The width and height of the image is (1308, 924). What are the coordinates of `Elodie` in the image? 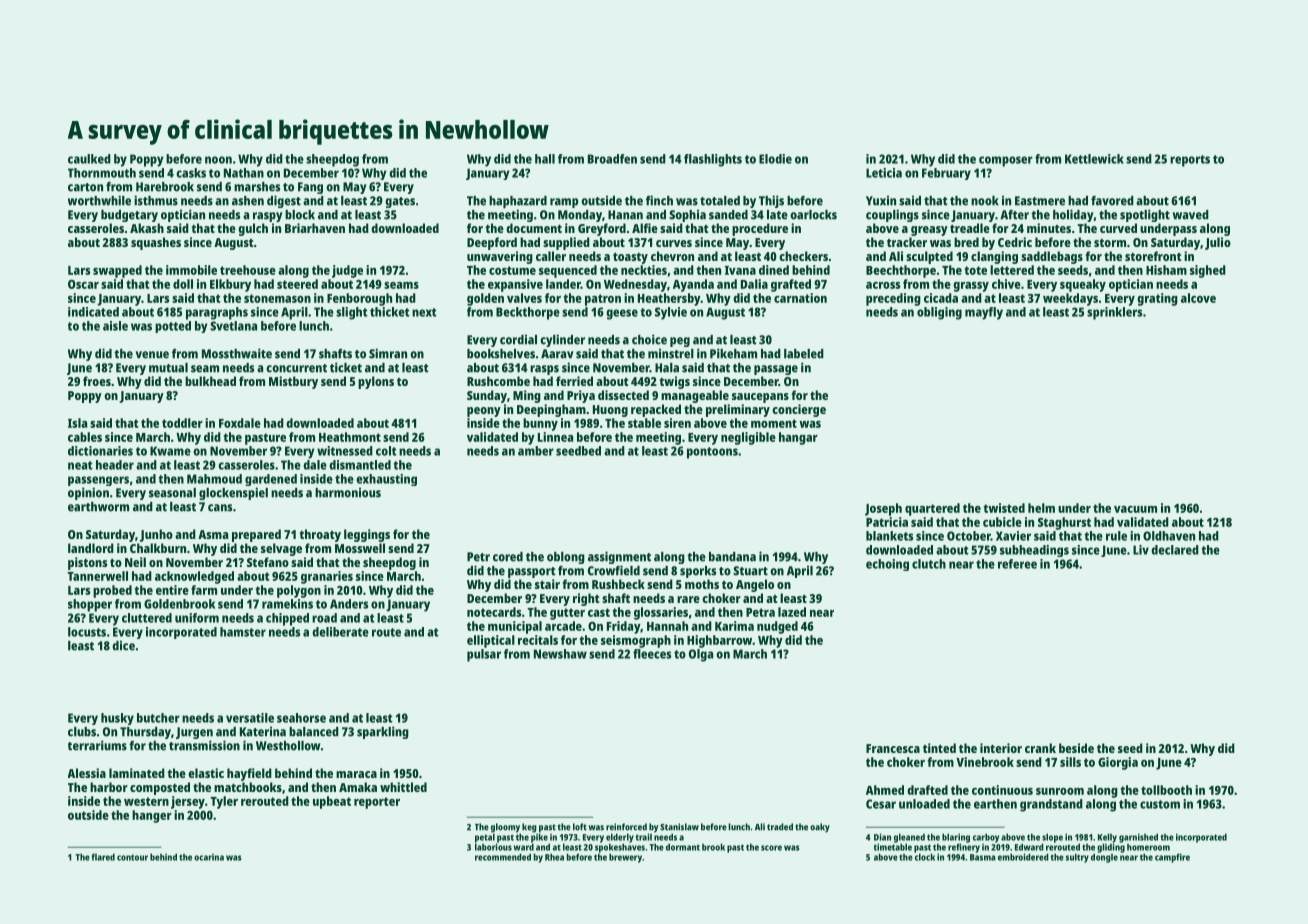 It's located at (775, 159).
